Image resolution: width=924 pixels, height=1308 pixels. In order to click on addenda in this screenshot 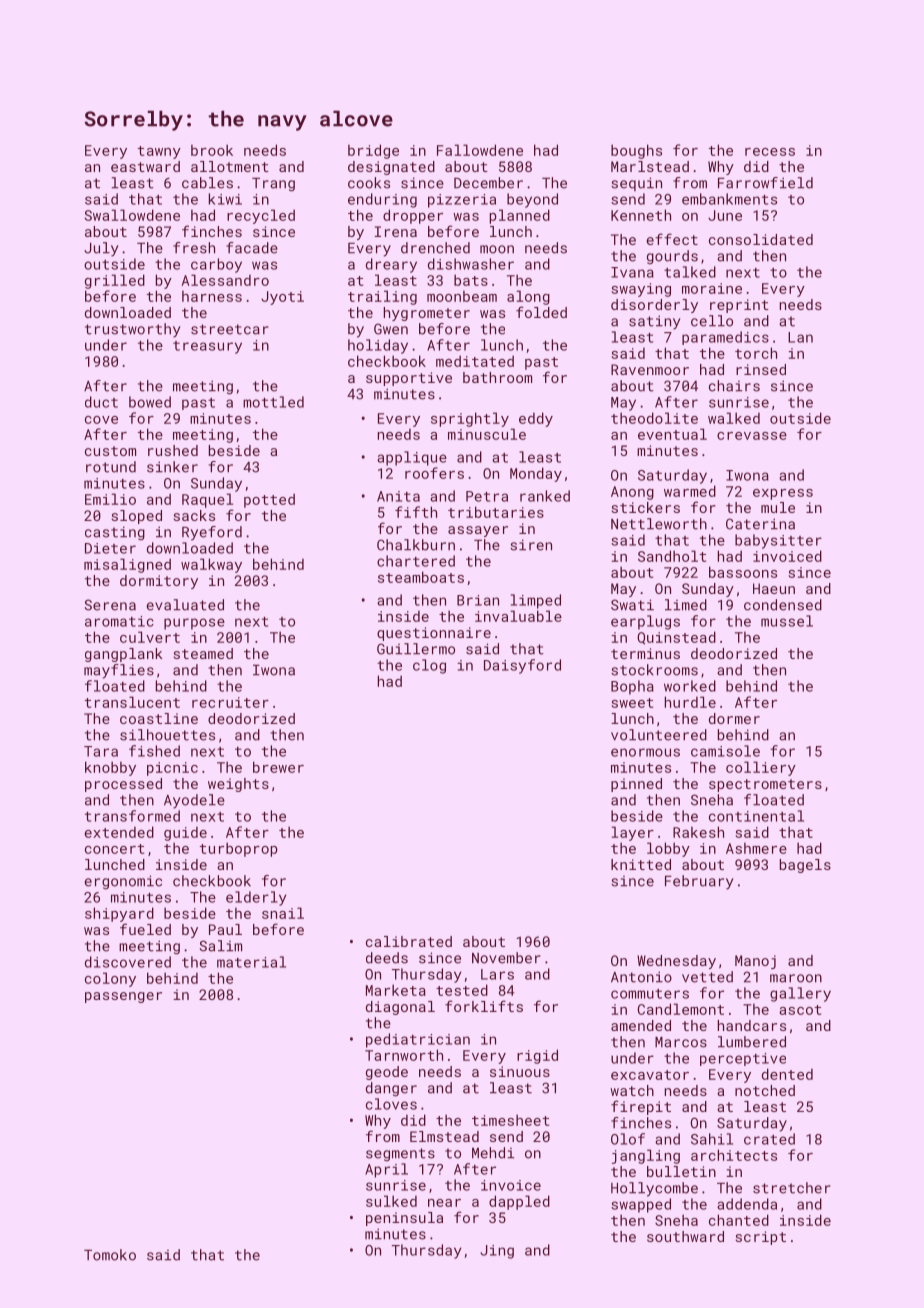, I will do `click(747, 1204)`.
